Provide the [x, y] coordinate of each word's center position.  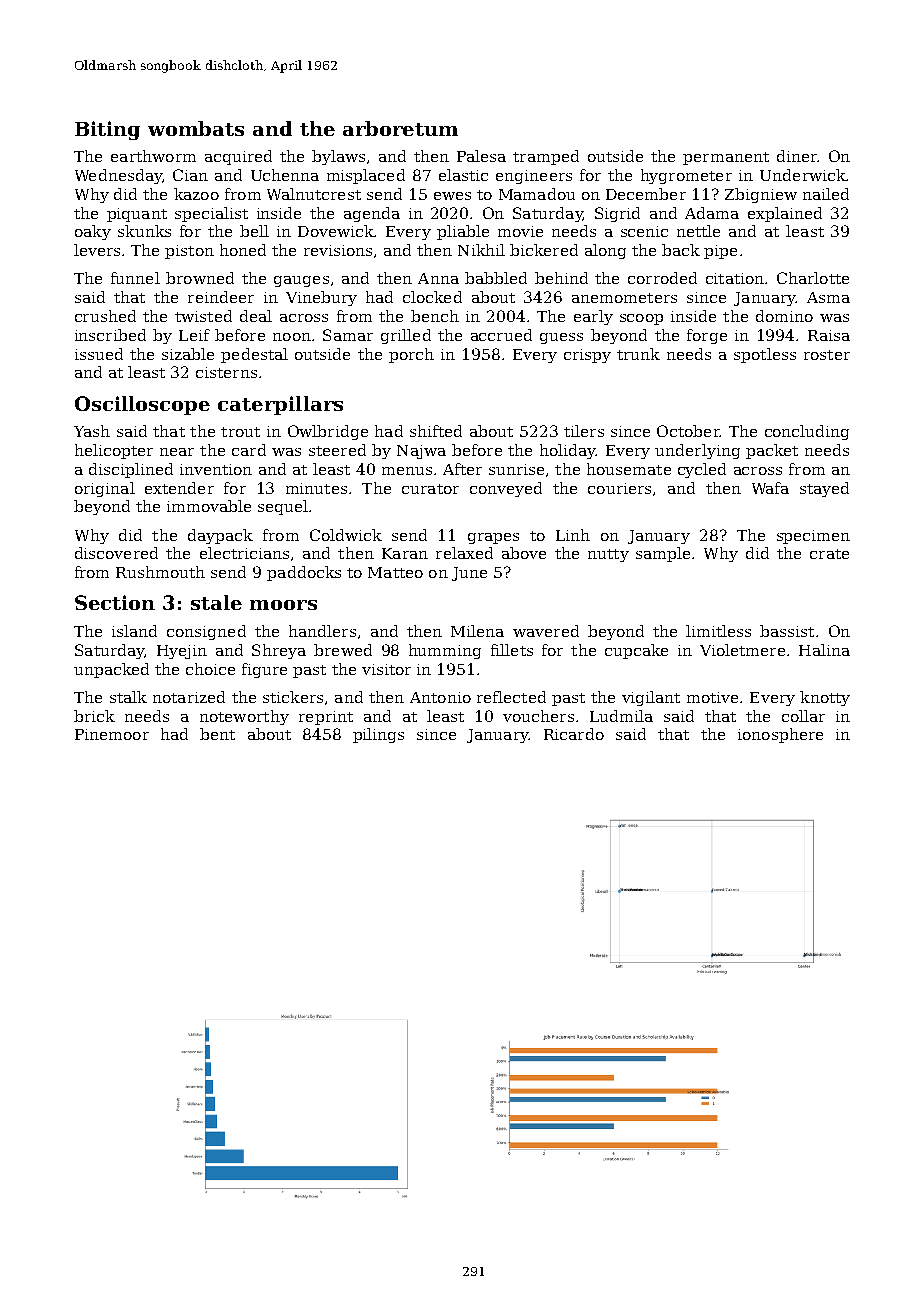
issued [99, 354]
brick [94, 716]
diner [797, 156]
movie [520, 231]
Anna [438, 278]
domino [784, 316]
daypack [220, 536]
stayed [824, 489]
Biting [107, 130]
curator [430, 489]
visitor [386, 669]
